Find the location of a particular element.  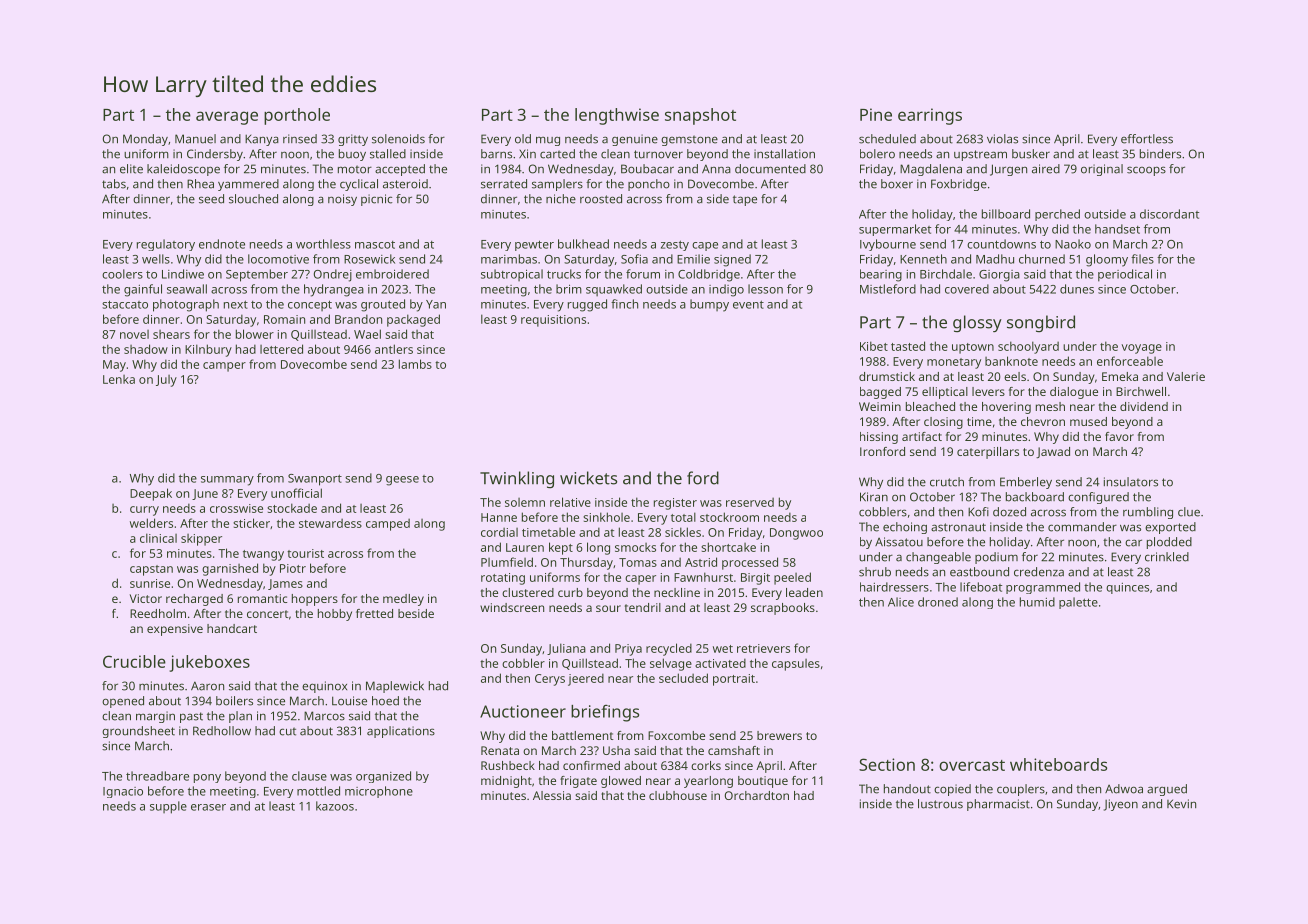

Usha is located at coordinates (616, 750).
